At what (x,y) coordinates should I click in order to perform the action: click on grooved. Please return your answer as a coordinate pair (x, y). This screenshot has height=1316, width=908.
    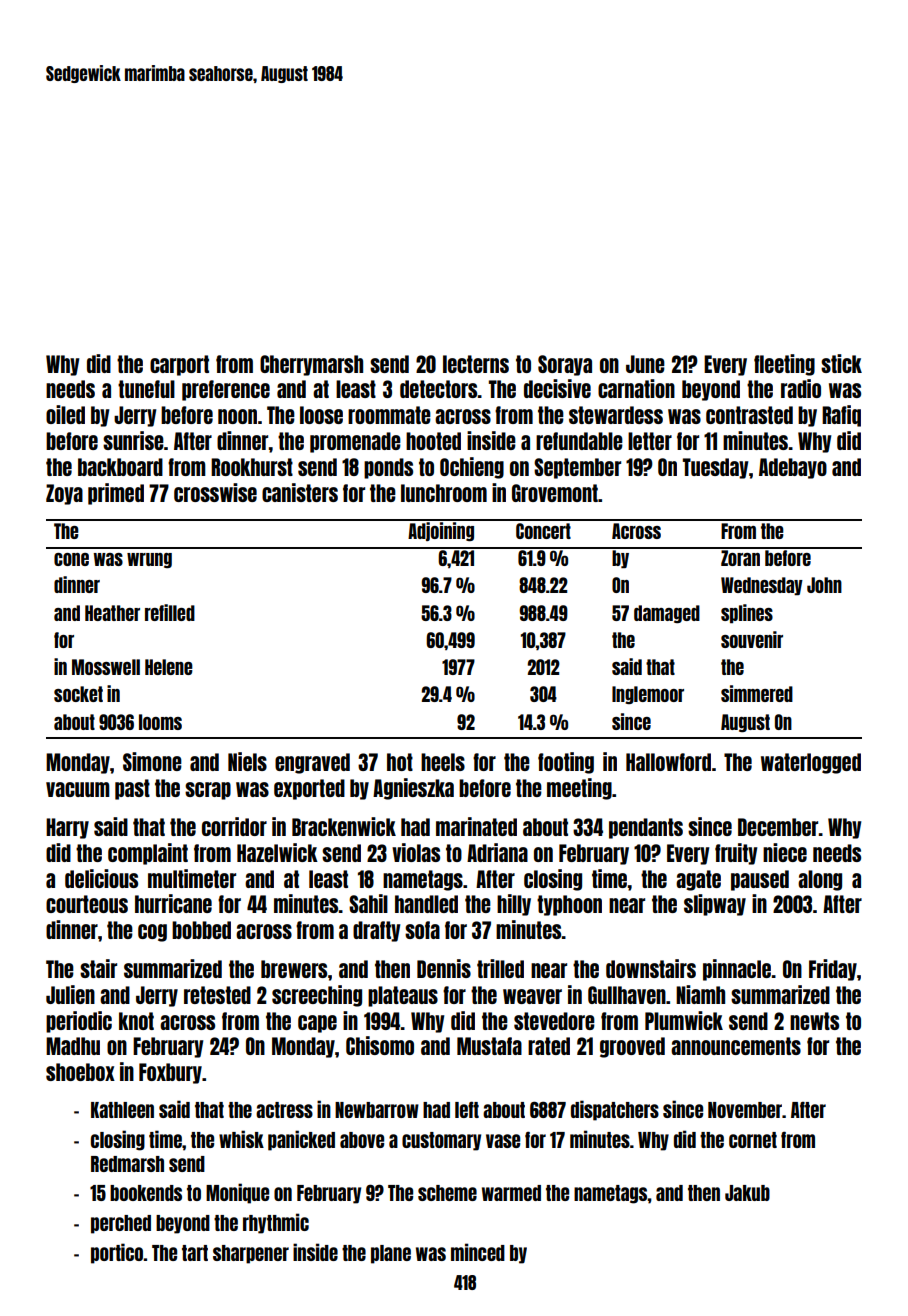
    Looking at the image, I should click on (632, 1047).
